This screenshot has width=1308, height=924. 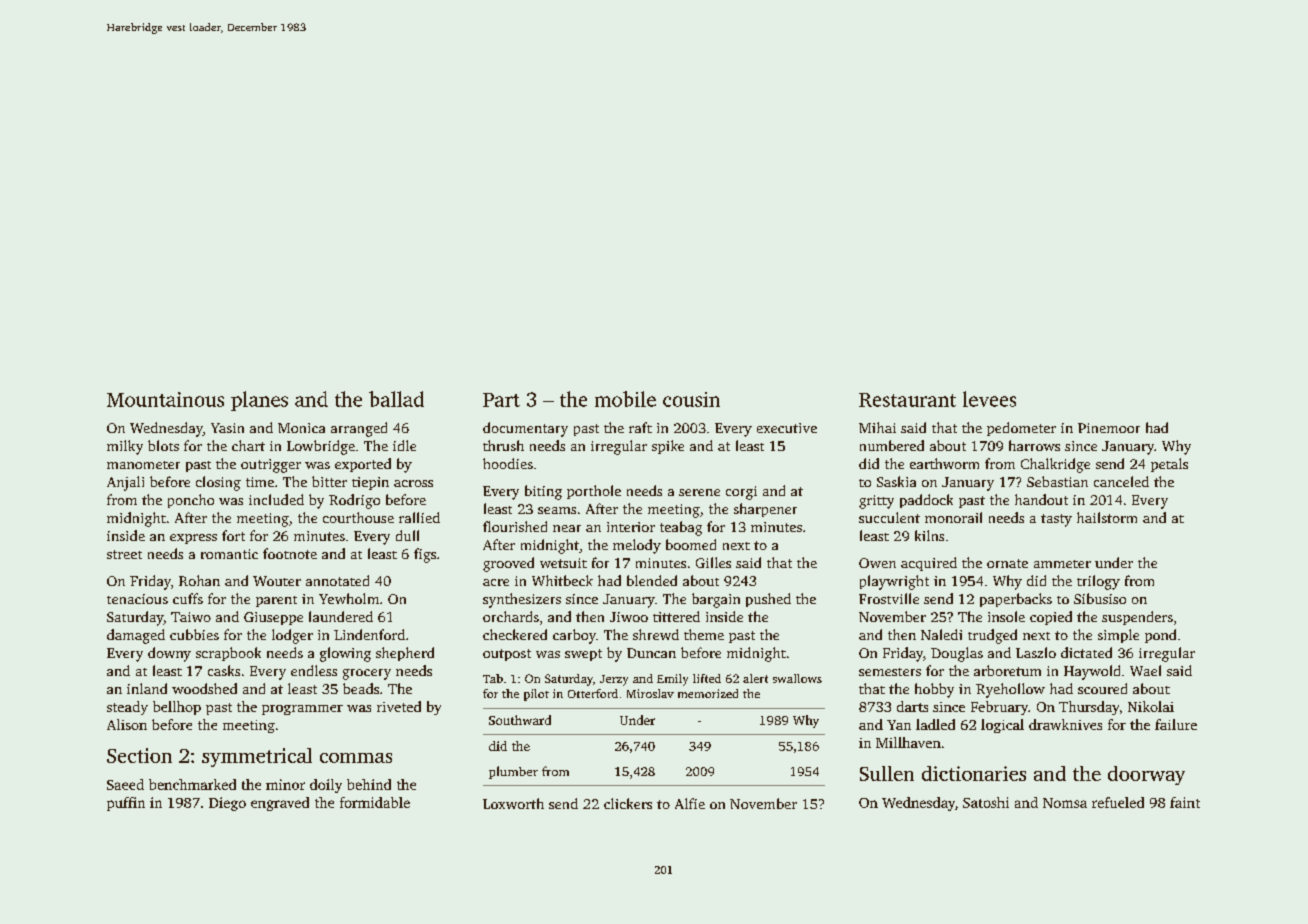 I want to click on arboretum, so click(x=1007, y=670).
